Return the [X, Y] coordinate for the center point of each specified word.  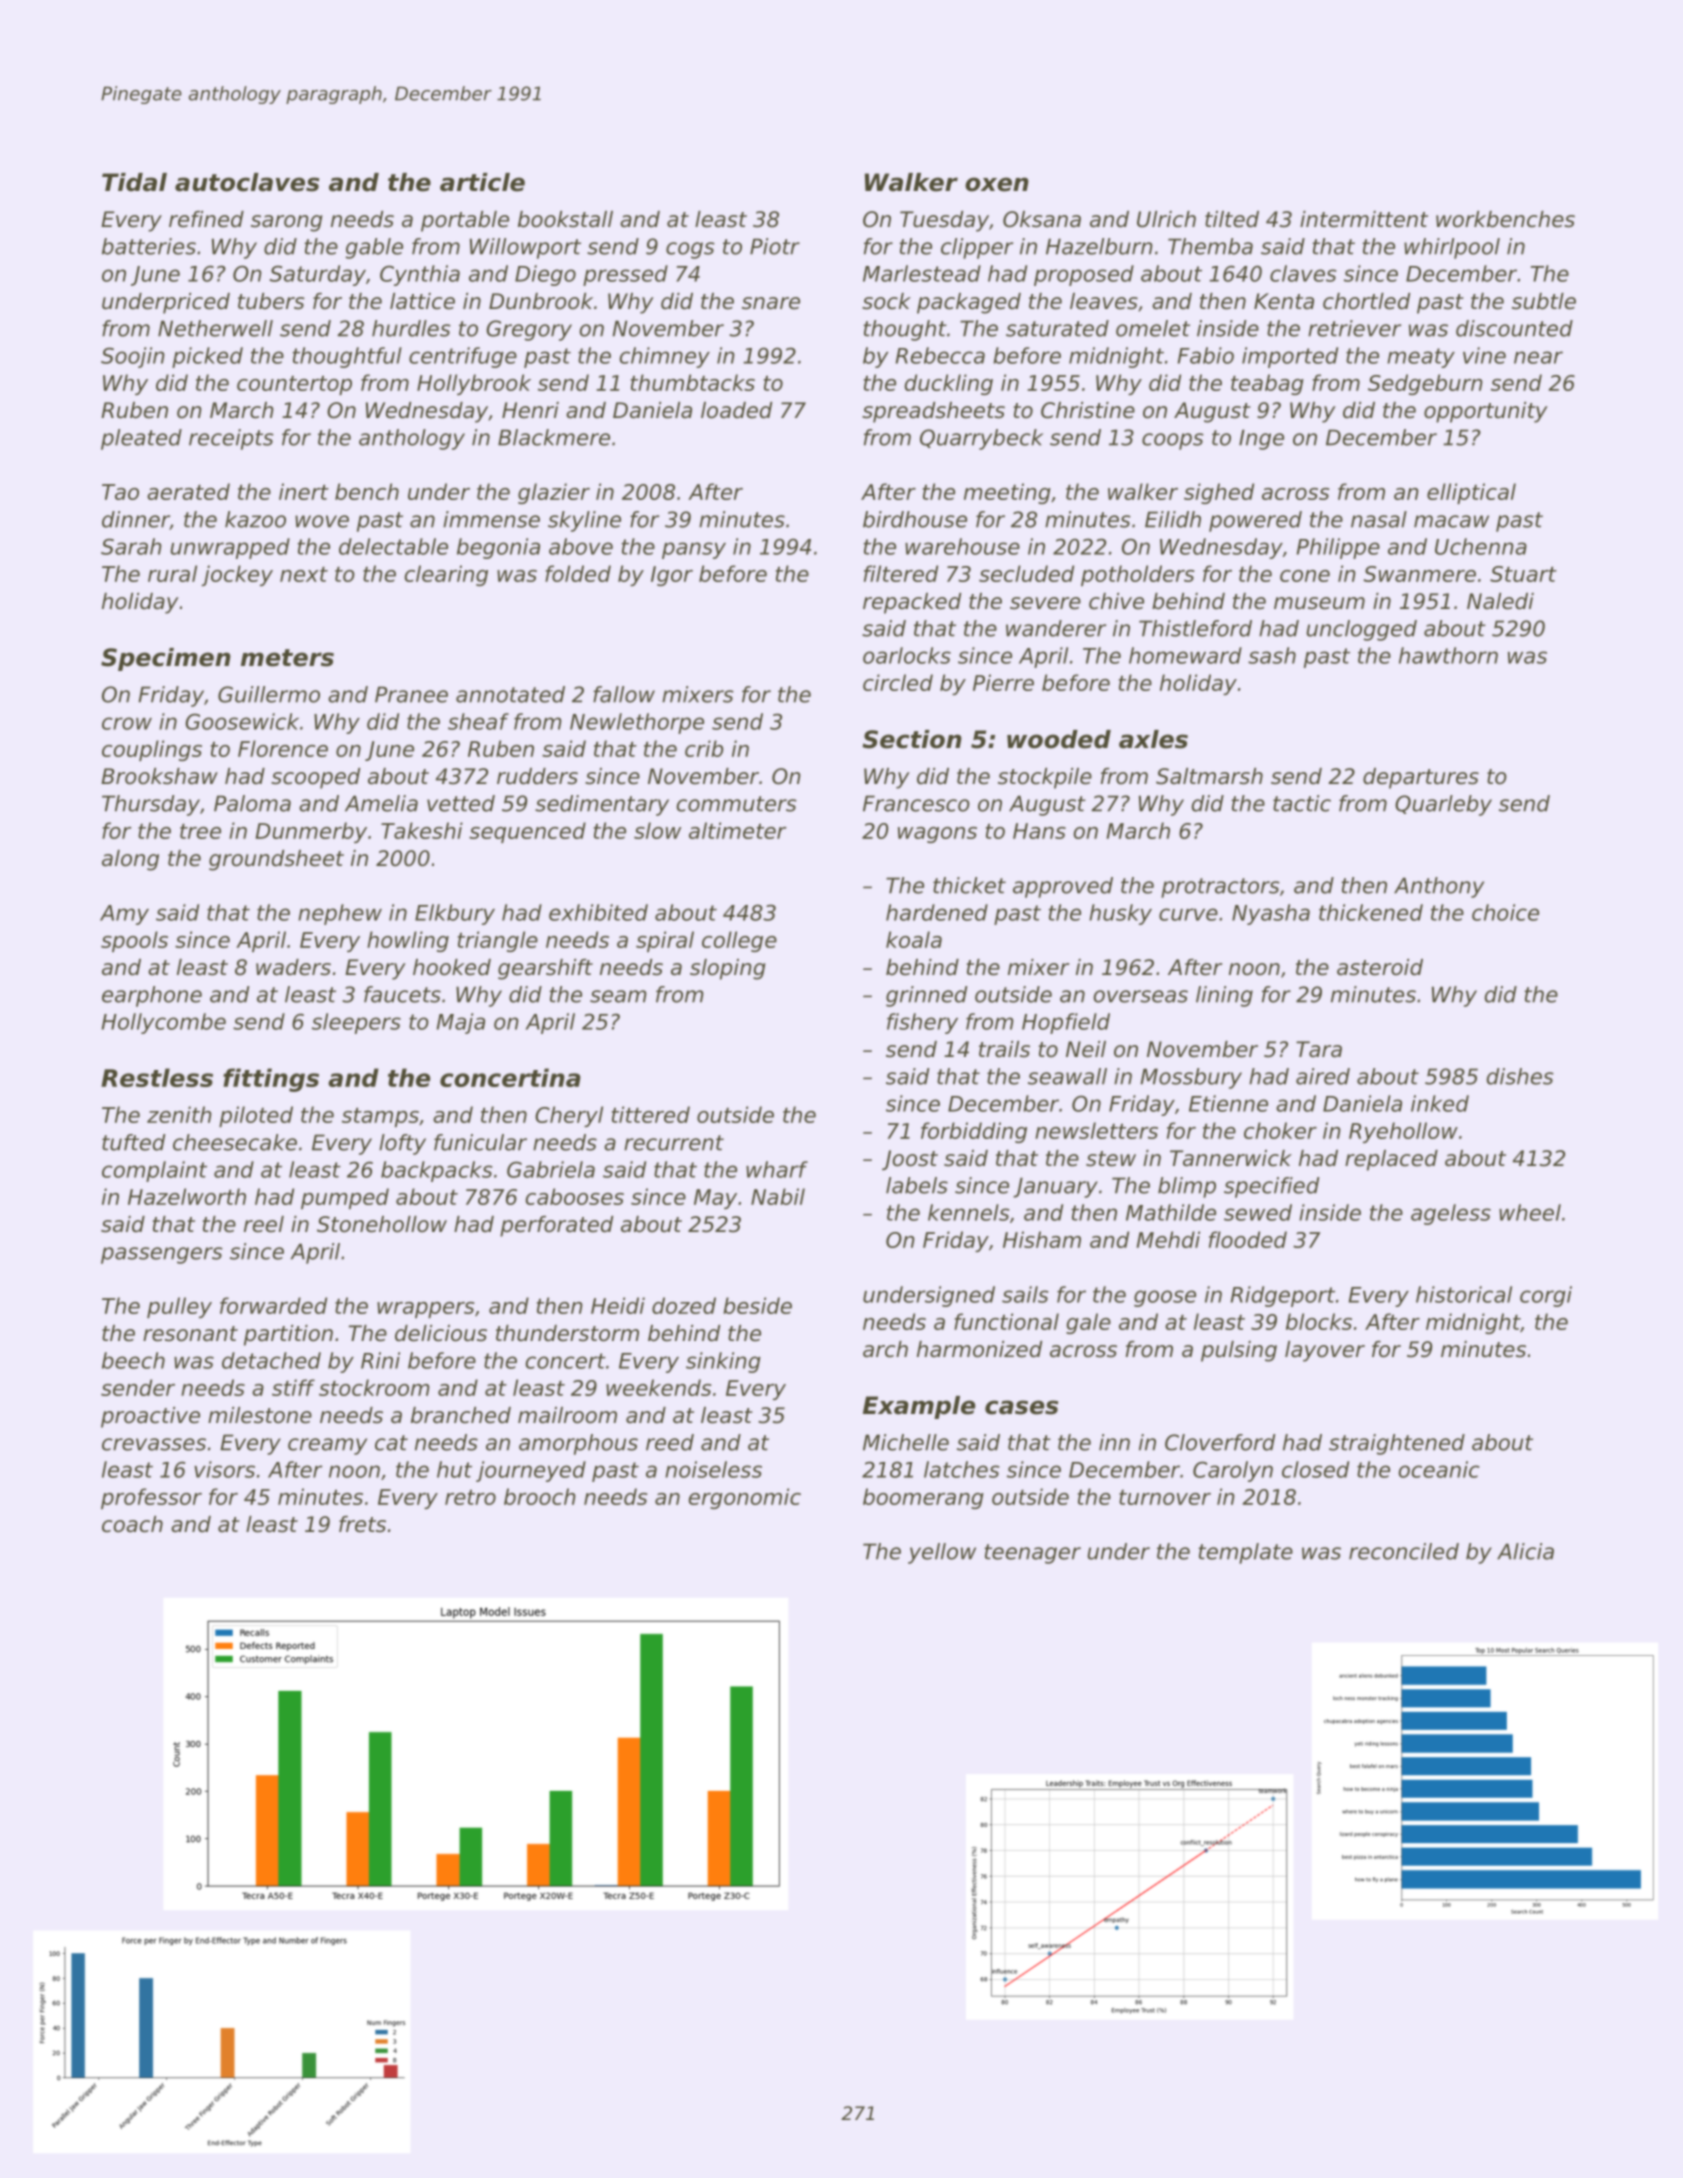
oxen [997, 184]
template [1245, 1553]
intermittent [1364, 219]
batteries [149, 246]
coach [132, 1524]
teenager [1032, 1554]
